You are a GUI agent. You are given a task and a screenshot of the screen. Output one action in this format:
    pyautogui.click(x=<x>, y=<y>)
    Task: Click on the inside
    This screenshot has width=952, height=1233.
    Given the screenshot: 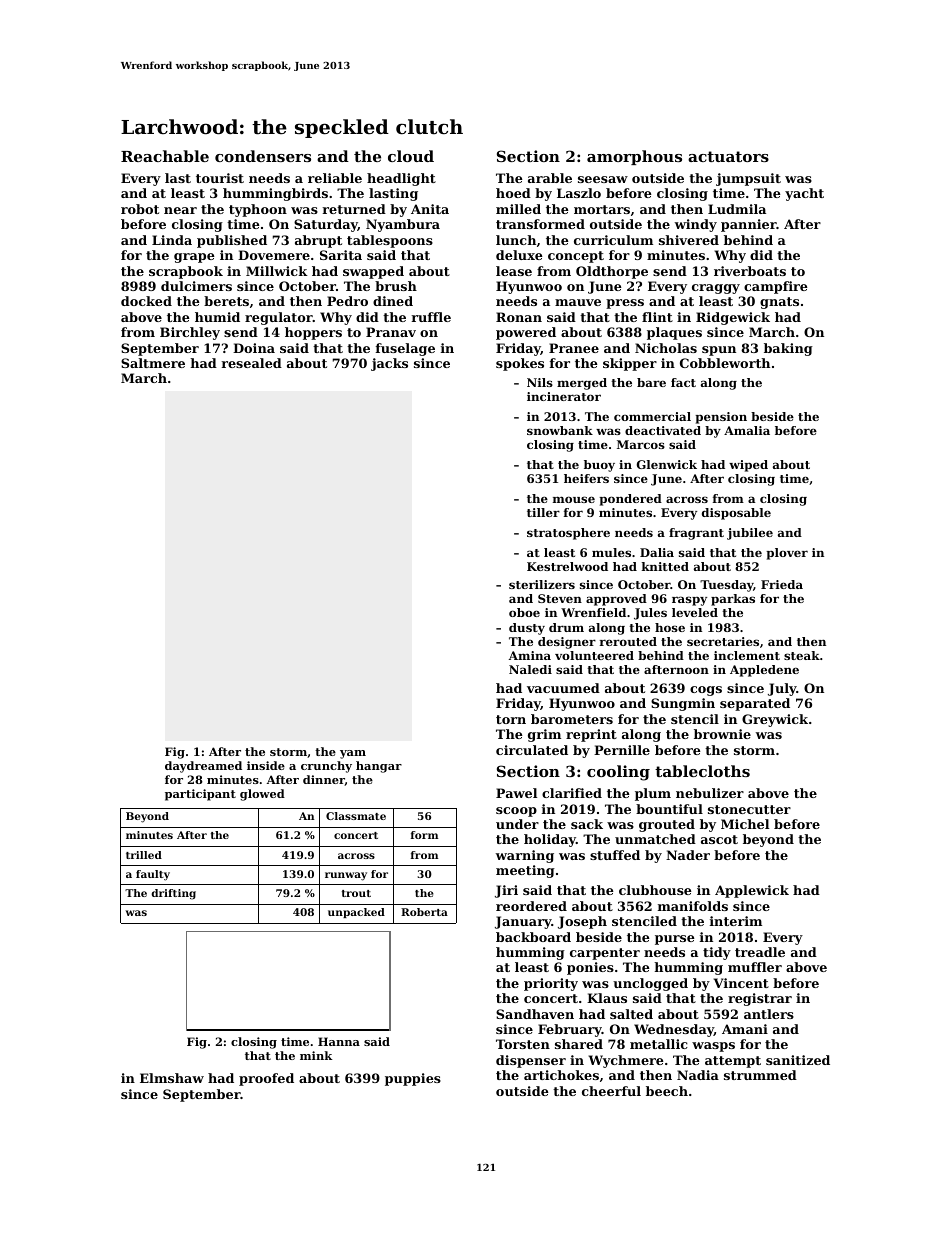 What is the action you would take?
    pyautogui.click(x=266, y=765)
